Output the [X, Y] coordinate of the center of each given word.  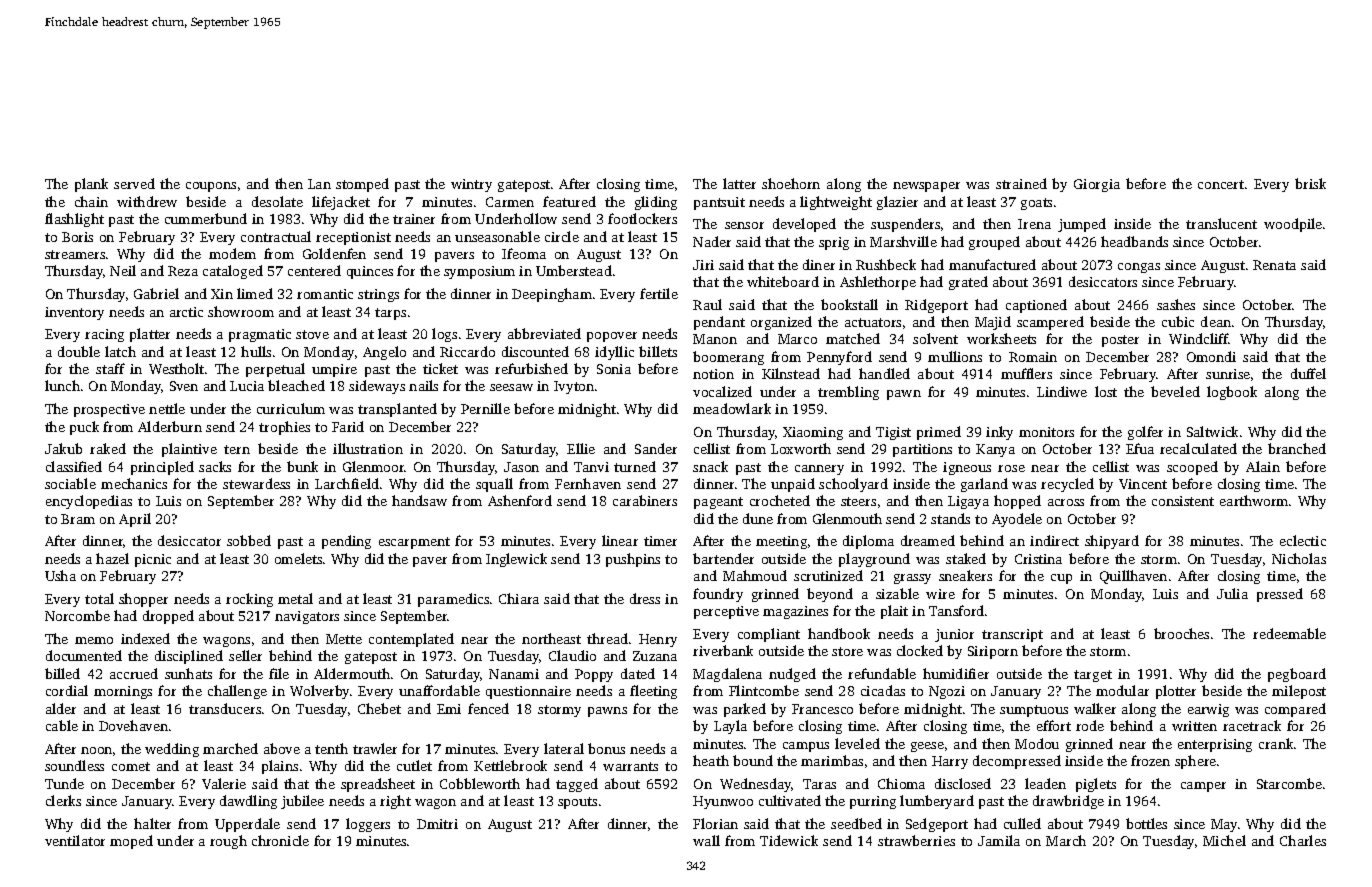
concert [1221, 184]
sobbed [249, 540]
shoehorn [791, 183]
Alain [1263, 466]
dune [758, 518]
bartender [723, 558]
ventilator [75, 840]
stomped [362, 185]
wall [706, 840]
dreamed [928, 540]
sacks [215, 466]
